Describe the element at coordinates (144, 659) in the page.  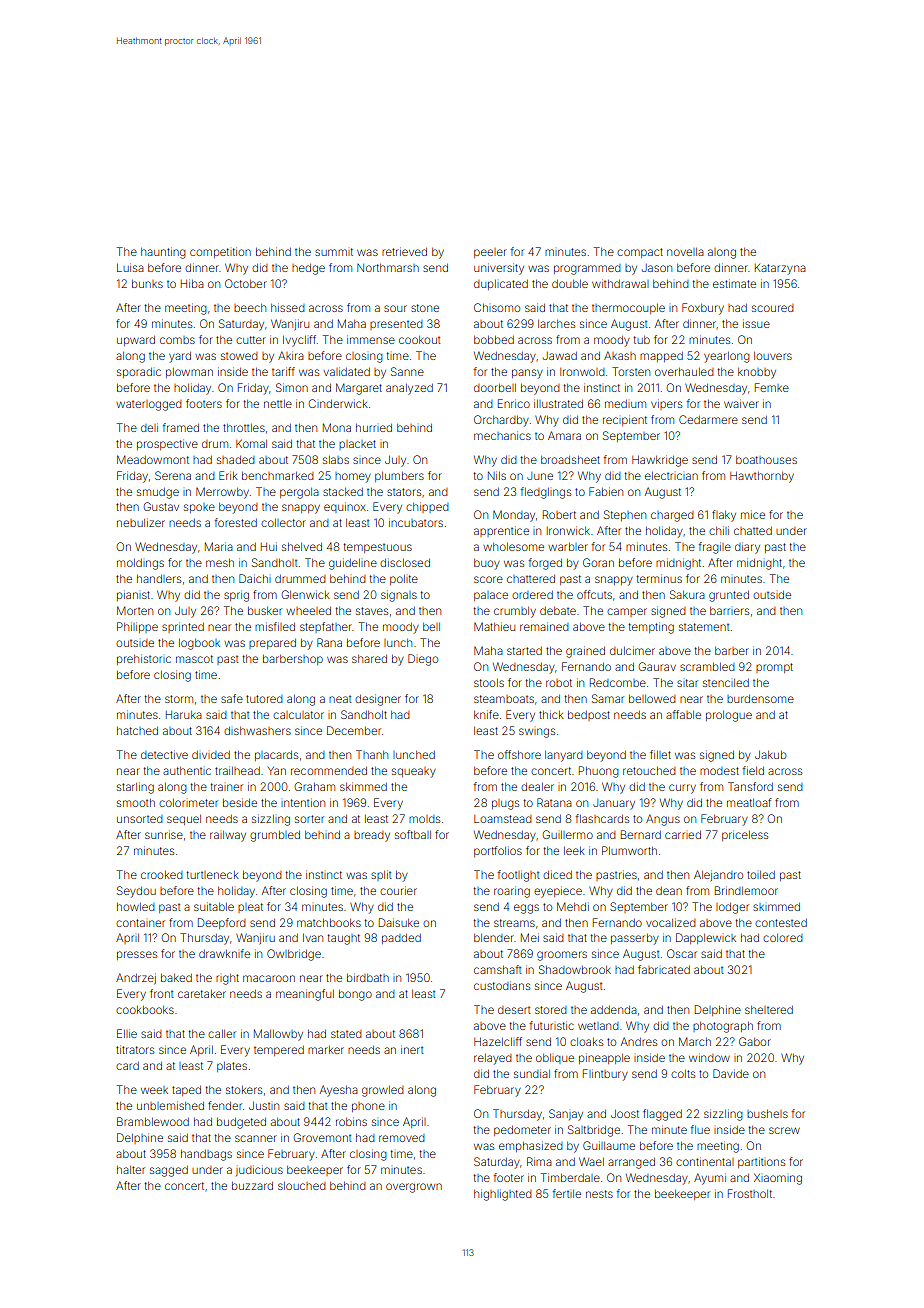
I see `prehistoric` at that location.
